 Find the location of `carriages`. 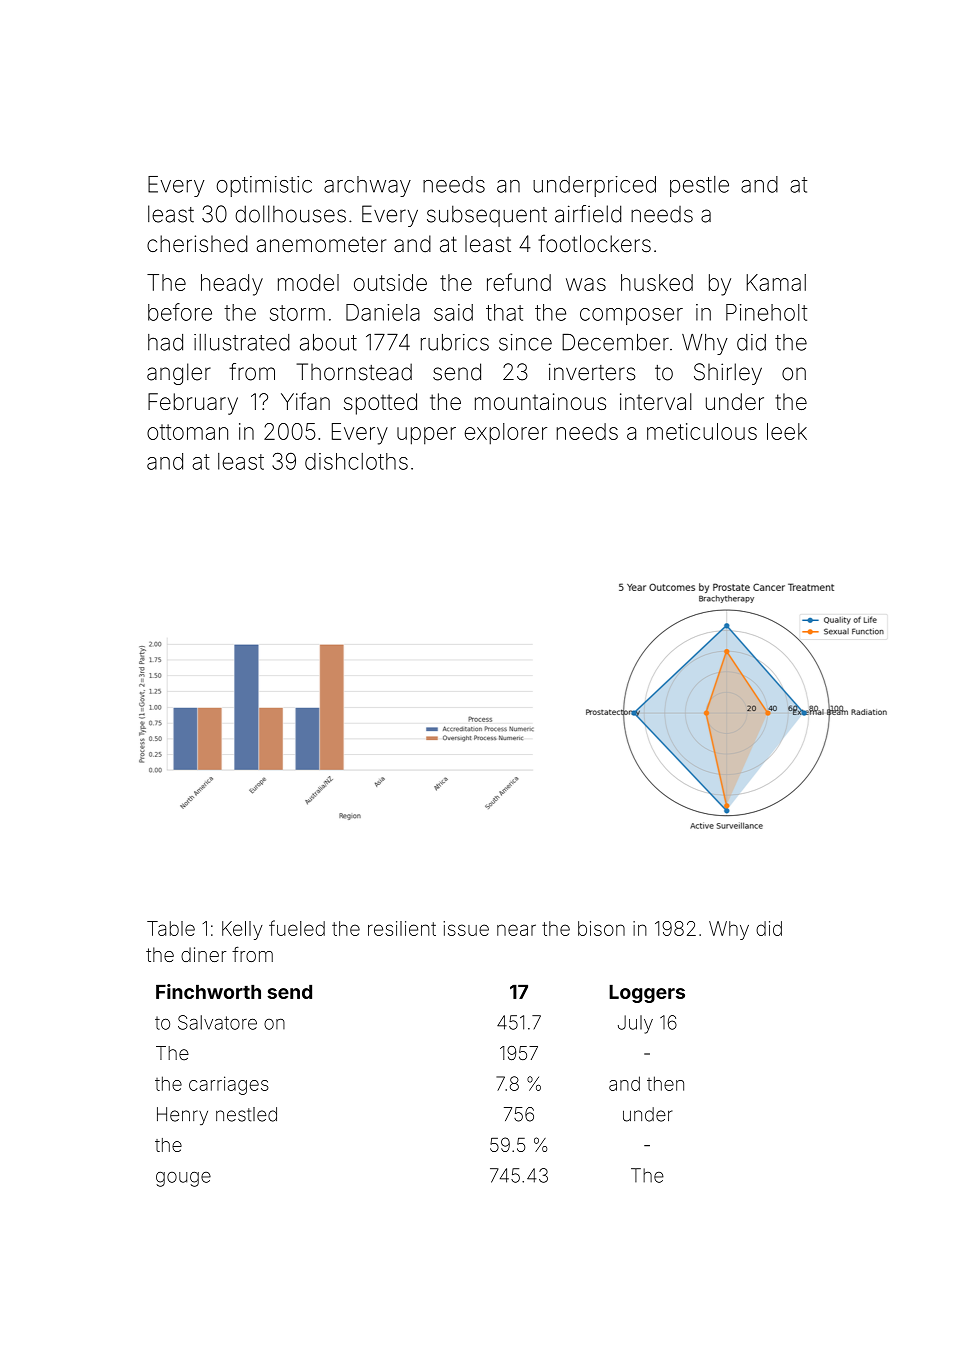

carriages is located at coordinates (229, 1085).
